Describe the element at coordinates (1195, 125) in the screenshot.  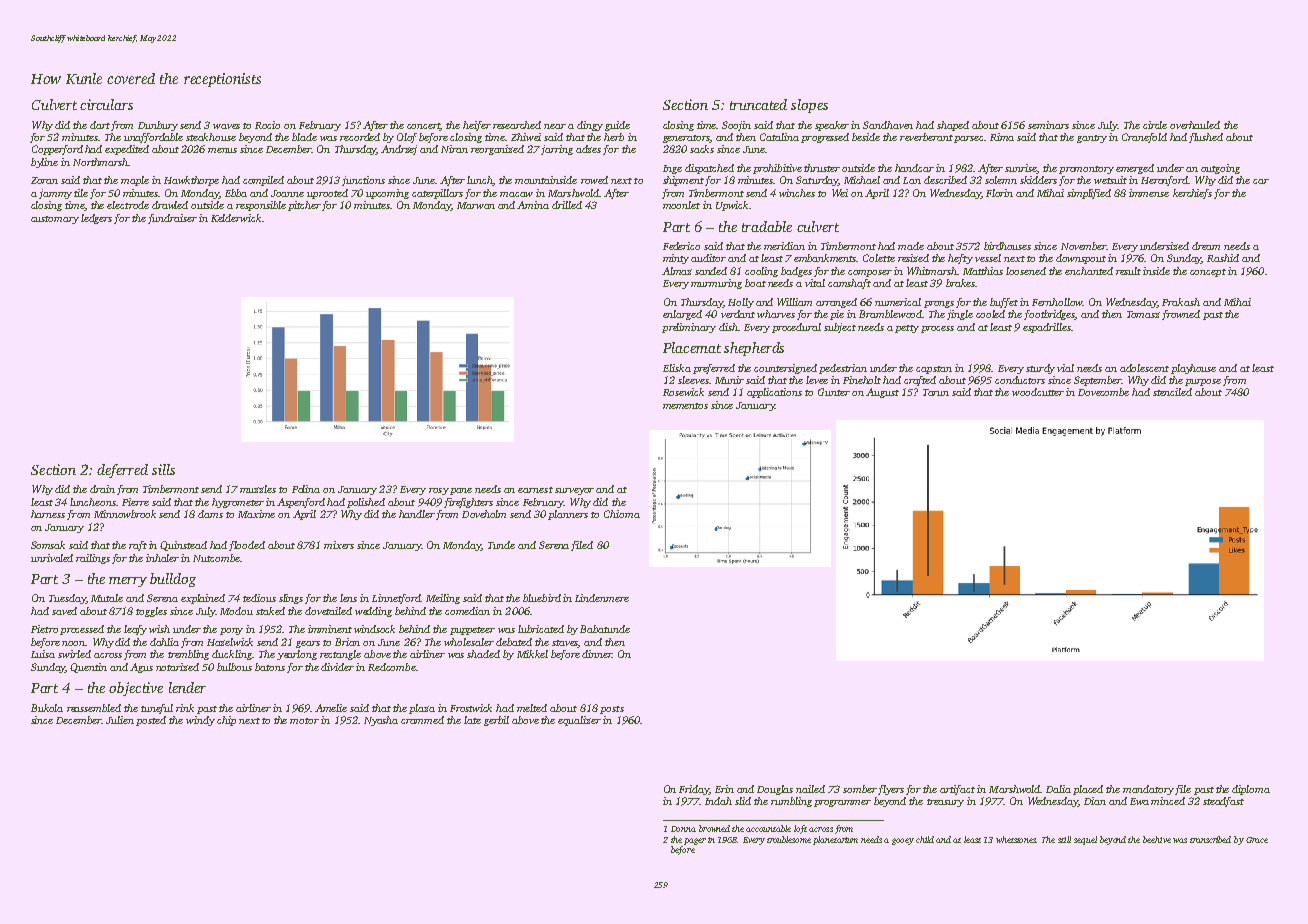
I see `overhauled` at that location.
